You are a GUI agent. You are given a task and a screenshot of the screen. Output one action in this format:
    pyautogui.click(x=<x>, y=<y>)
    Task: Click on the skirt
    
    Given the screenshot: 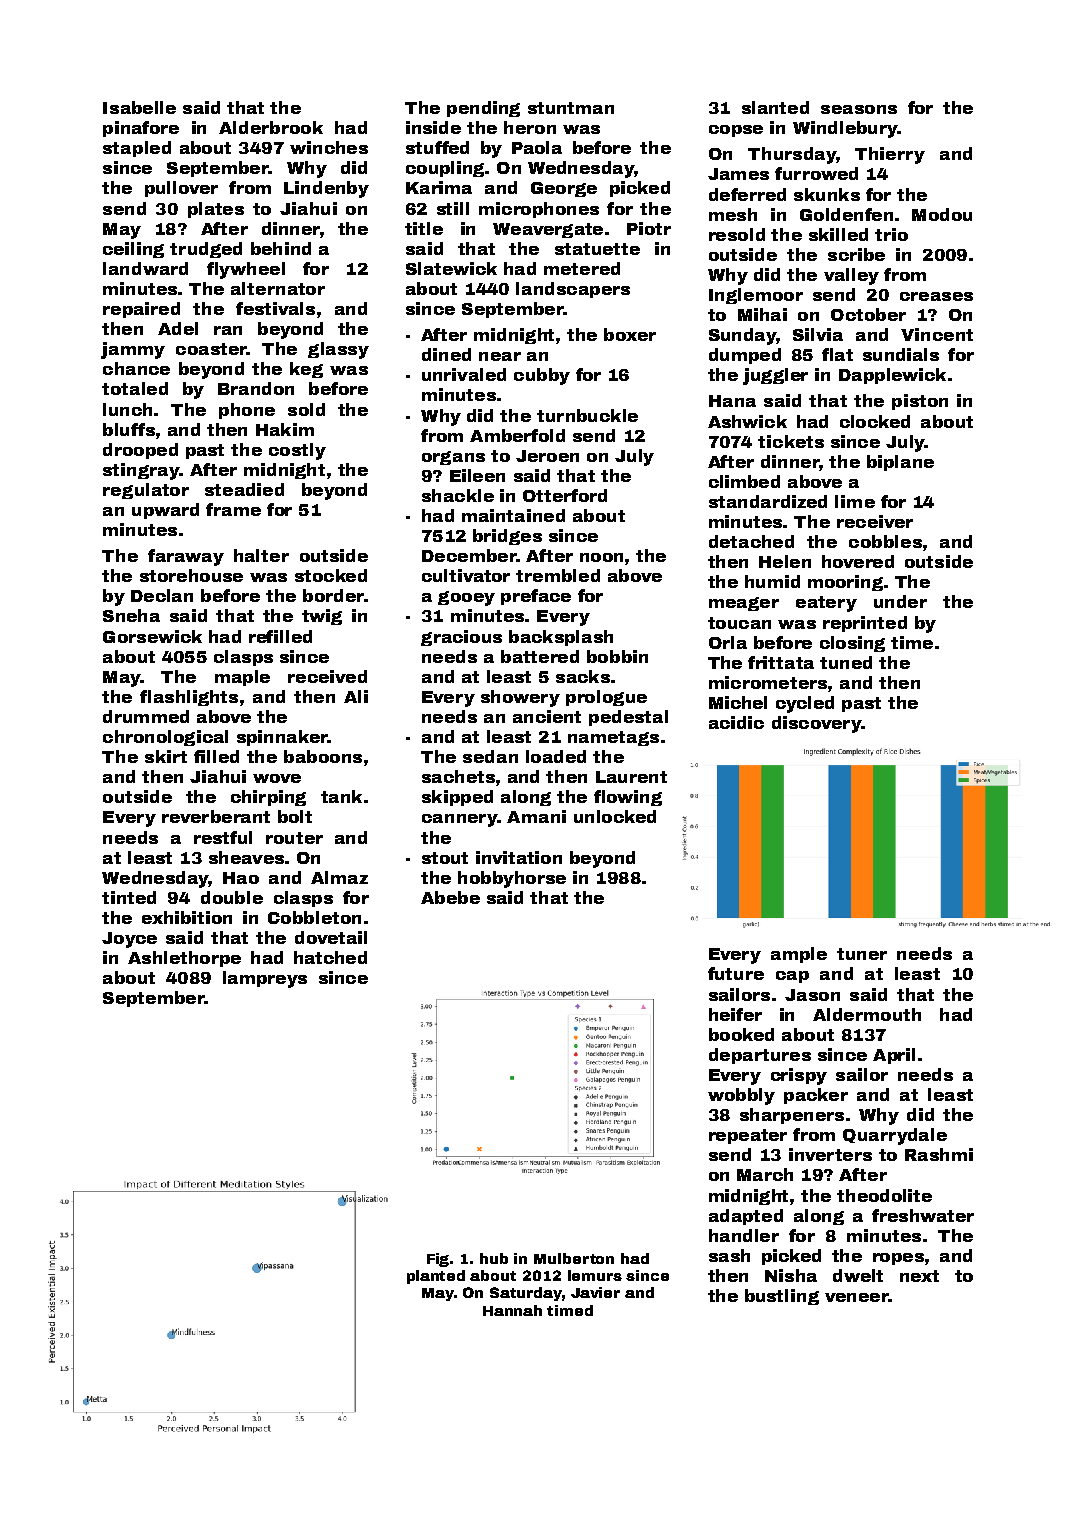 What is the action you would take?
    pyautogui.click(x=166, y=756)
